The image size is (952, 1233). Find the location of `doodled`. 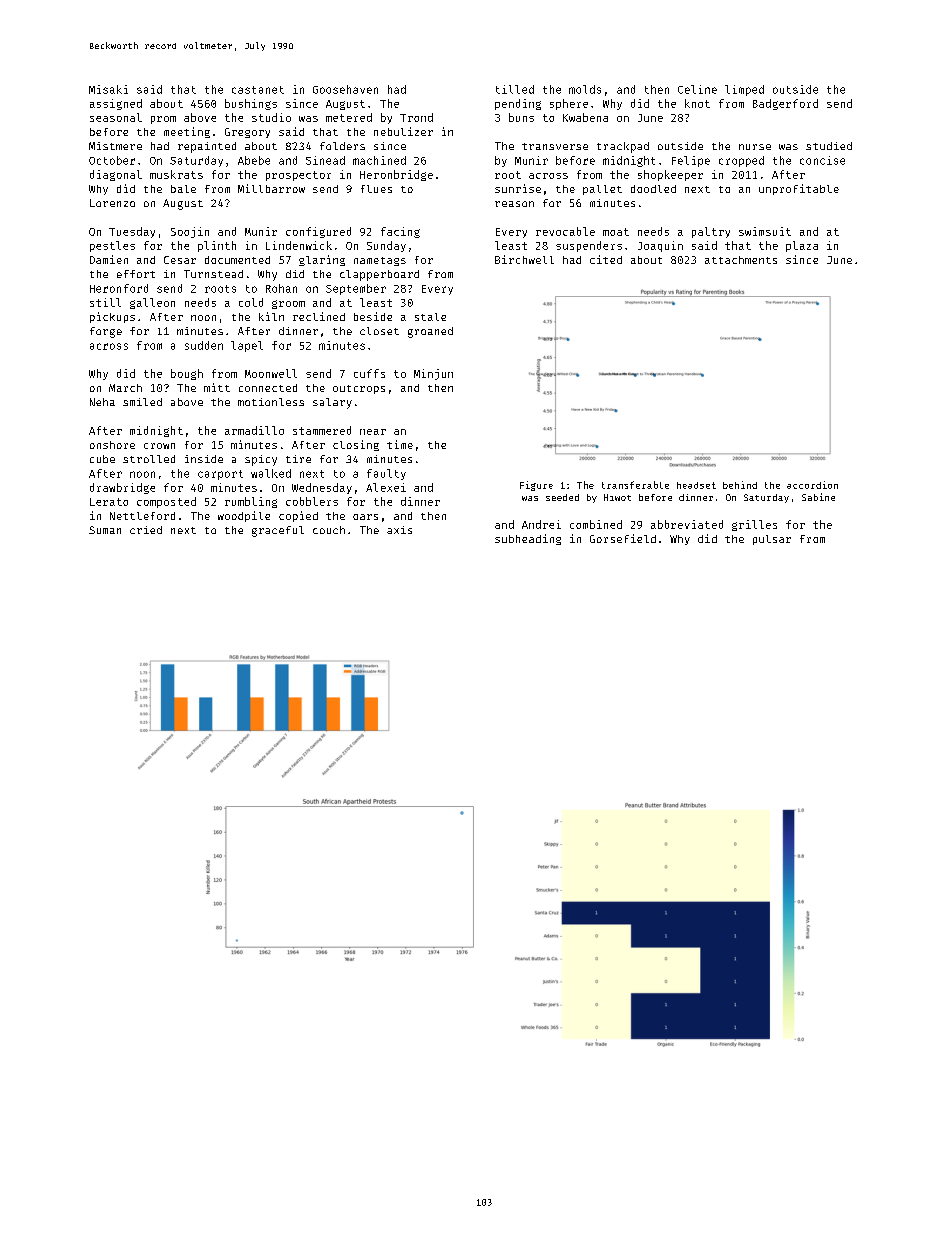

doodled is located at coordinates (653, 189).
